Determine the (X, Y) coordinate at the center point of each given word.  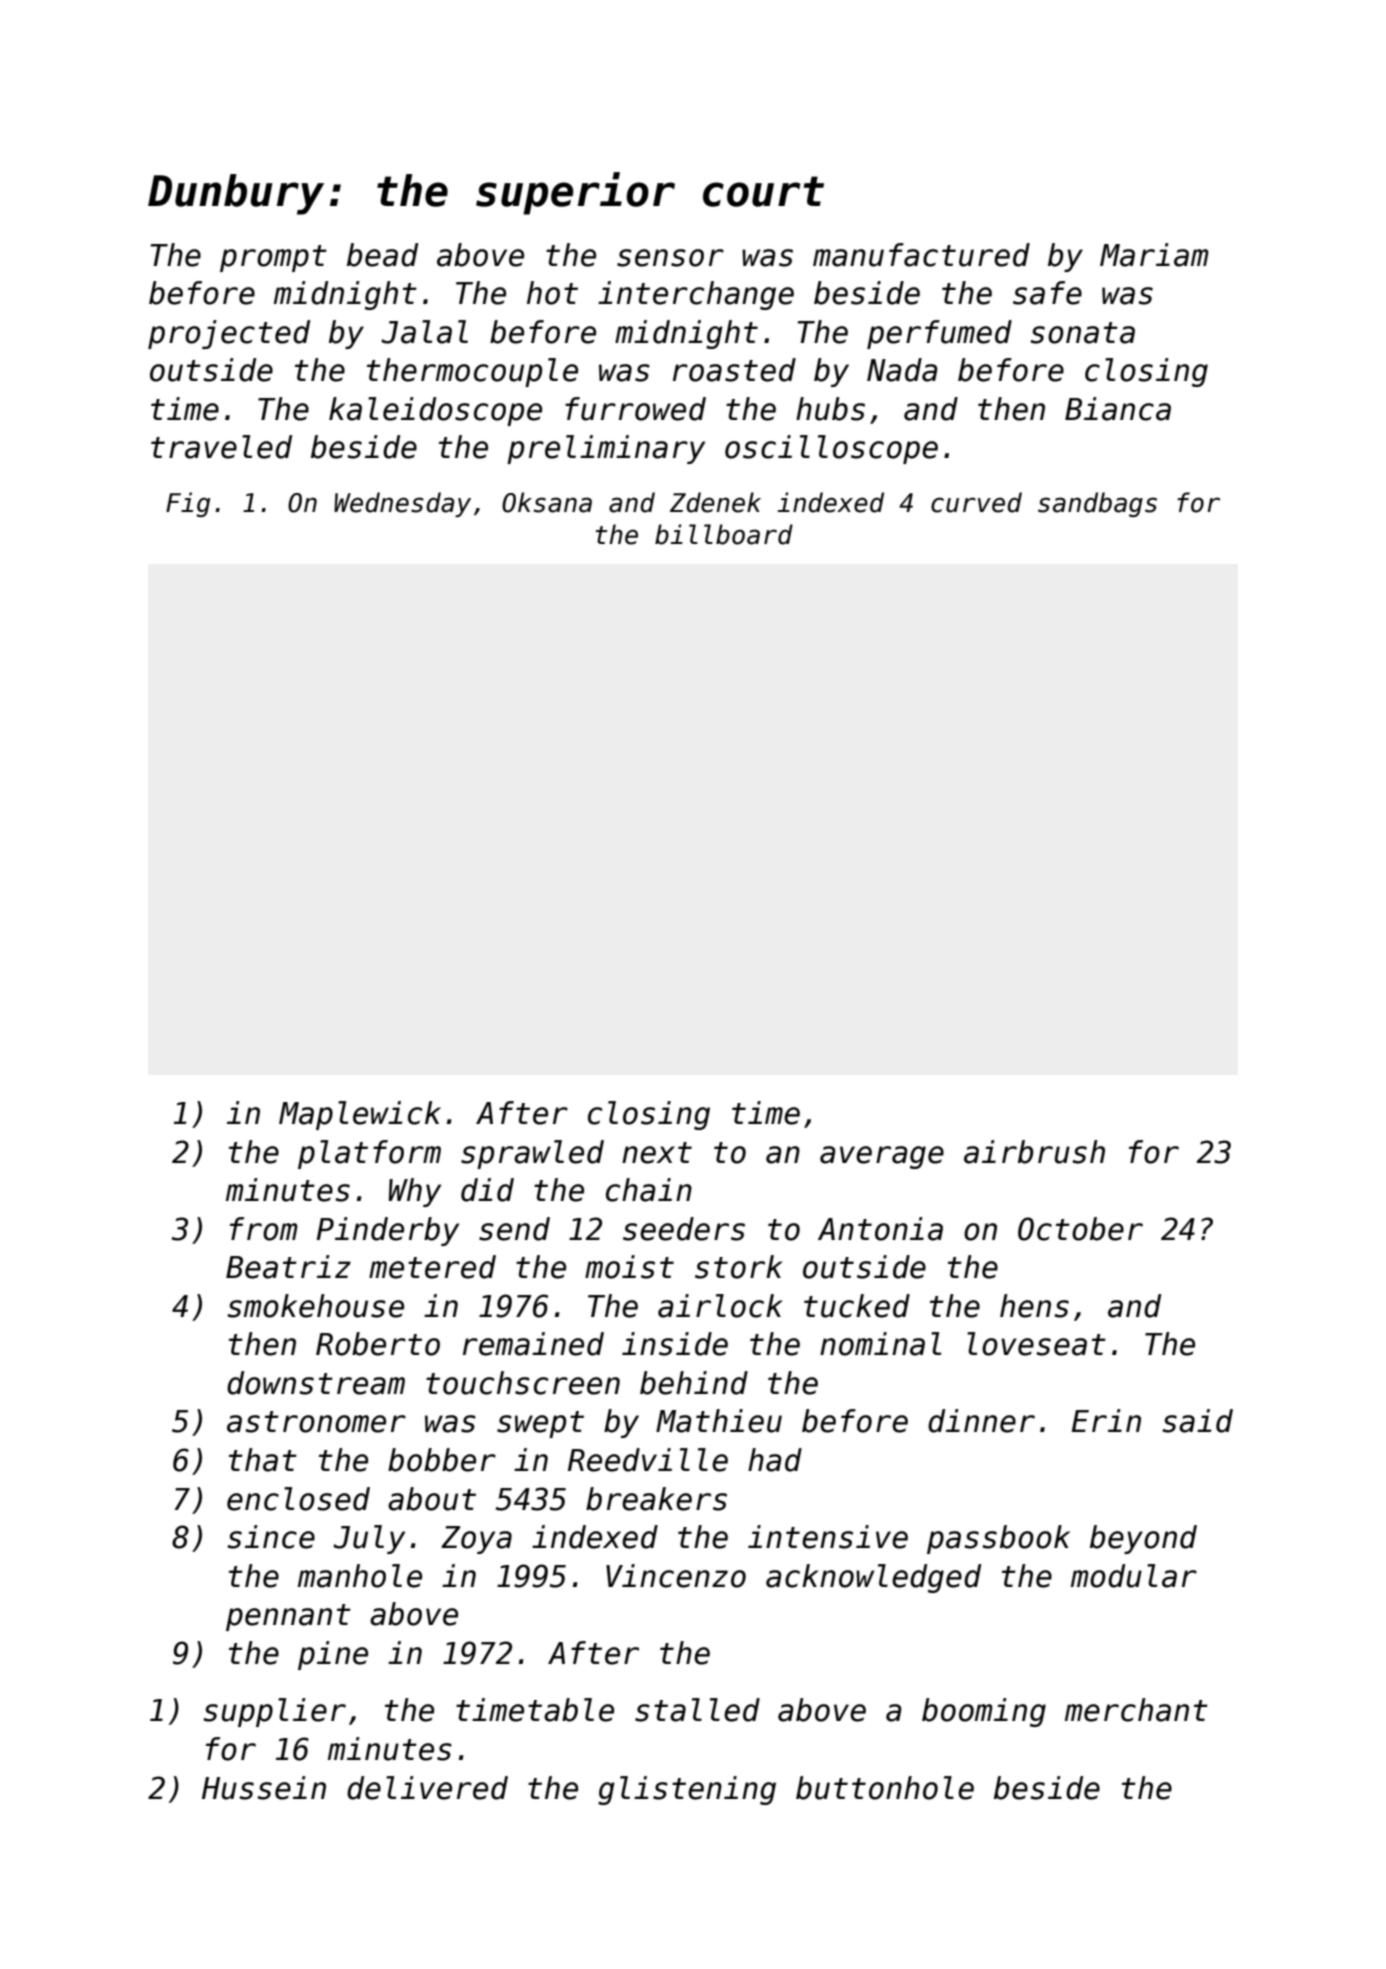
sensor (670, 258)
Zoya (476, 1540)
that (263, 1460)
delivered (427, 1788)
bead (382, 255)
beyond (1143, 1539)
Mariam (1154, 255)
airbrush (1034, 1152)
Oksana (547, 502)
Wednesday (402, 504)
